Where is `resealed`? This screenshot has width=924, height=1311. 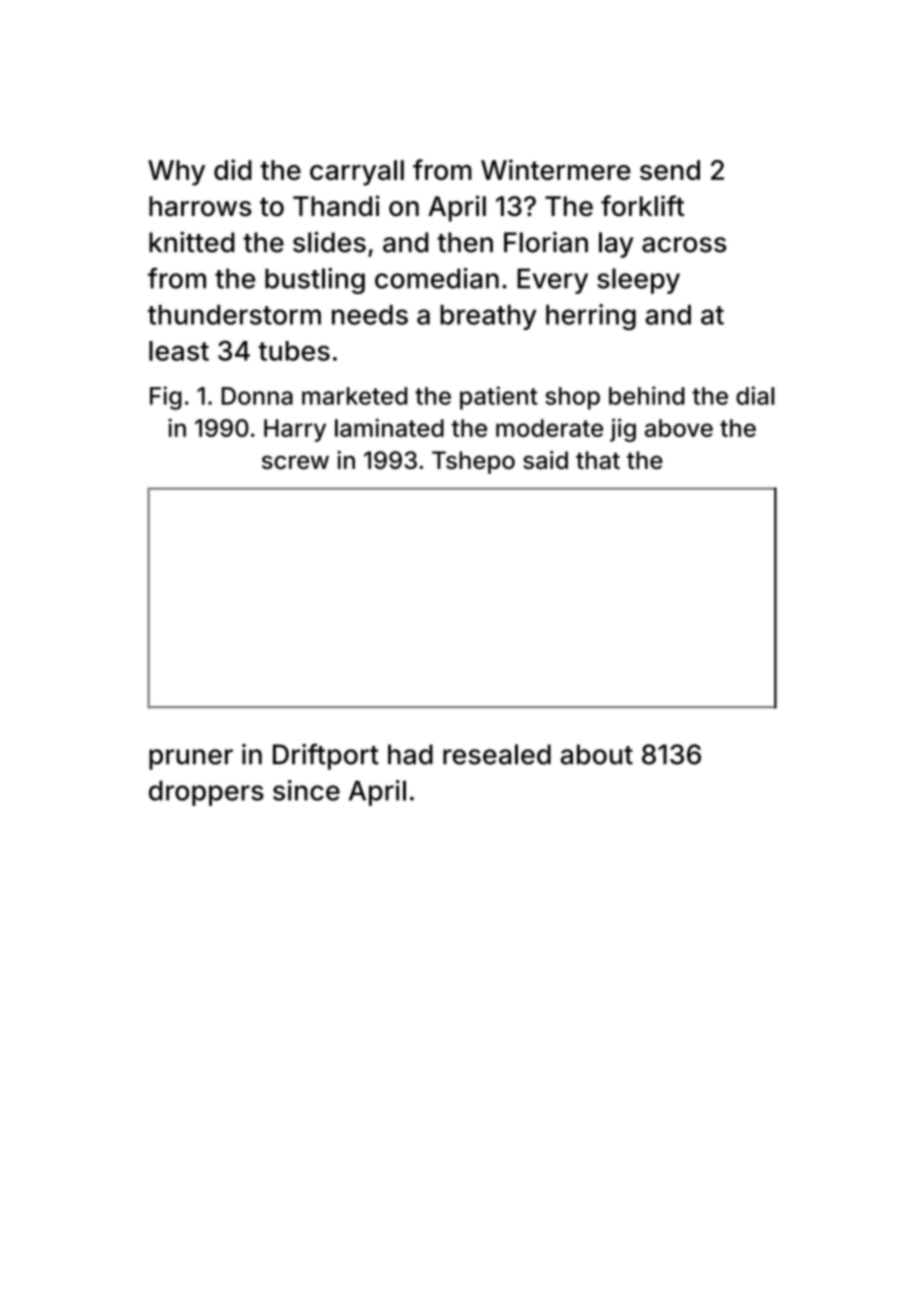 resealed is located at coordinates (497, 754).
